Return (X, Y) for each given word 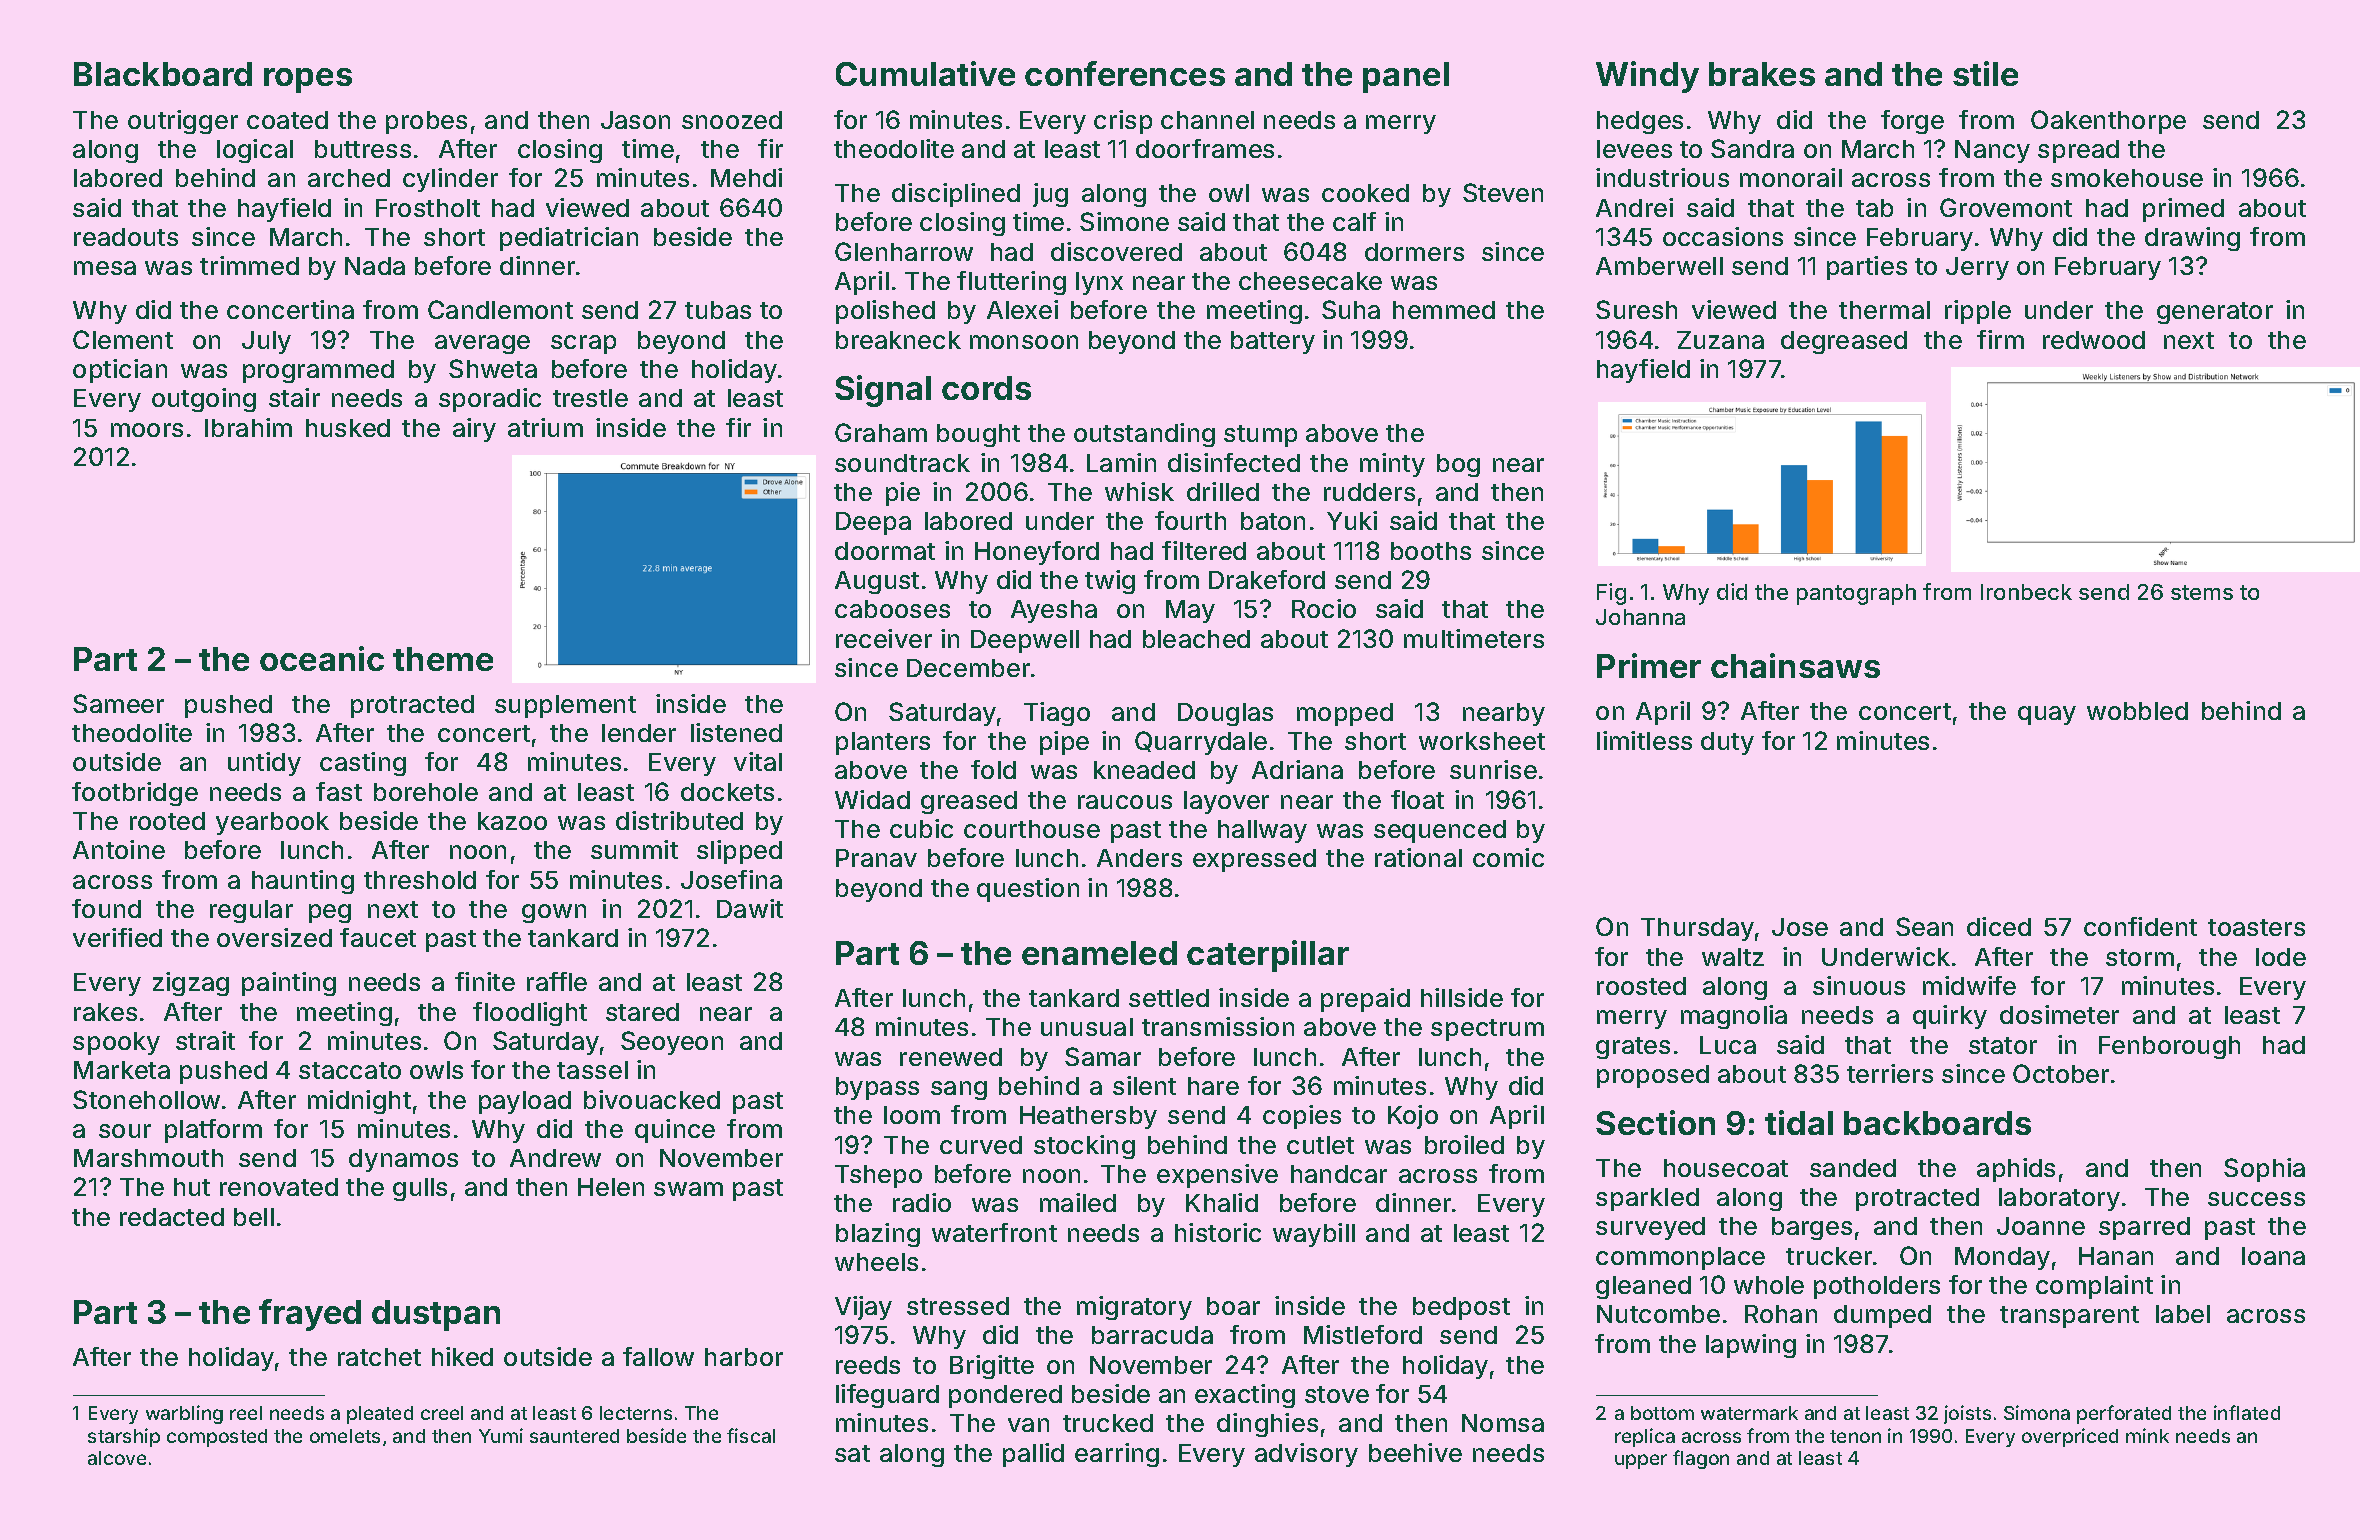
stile (1985, 73)
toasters (2256, 927)
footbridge (135, 794)
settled (1169, 998)
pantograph (1856, 594)
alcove (117, 1458)
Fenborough (2169, 1047)
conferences (1125, 73)
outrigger (183, 122)
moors (147, 430)
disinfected (1234, 462)
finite (485, 981)
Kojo (1413, 1117)
